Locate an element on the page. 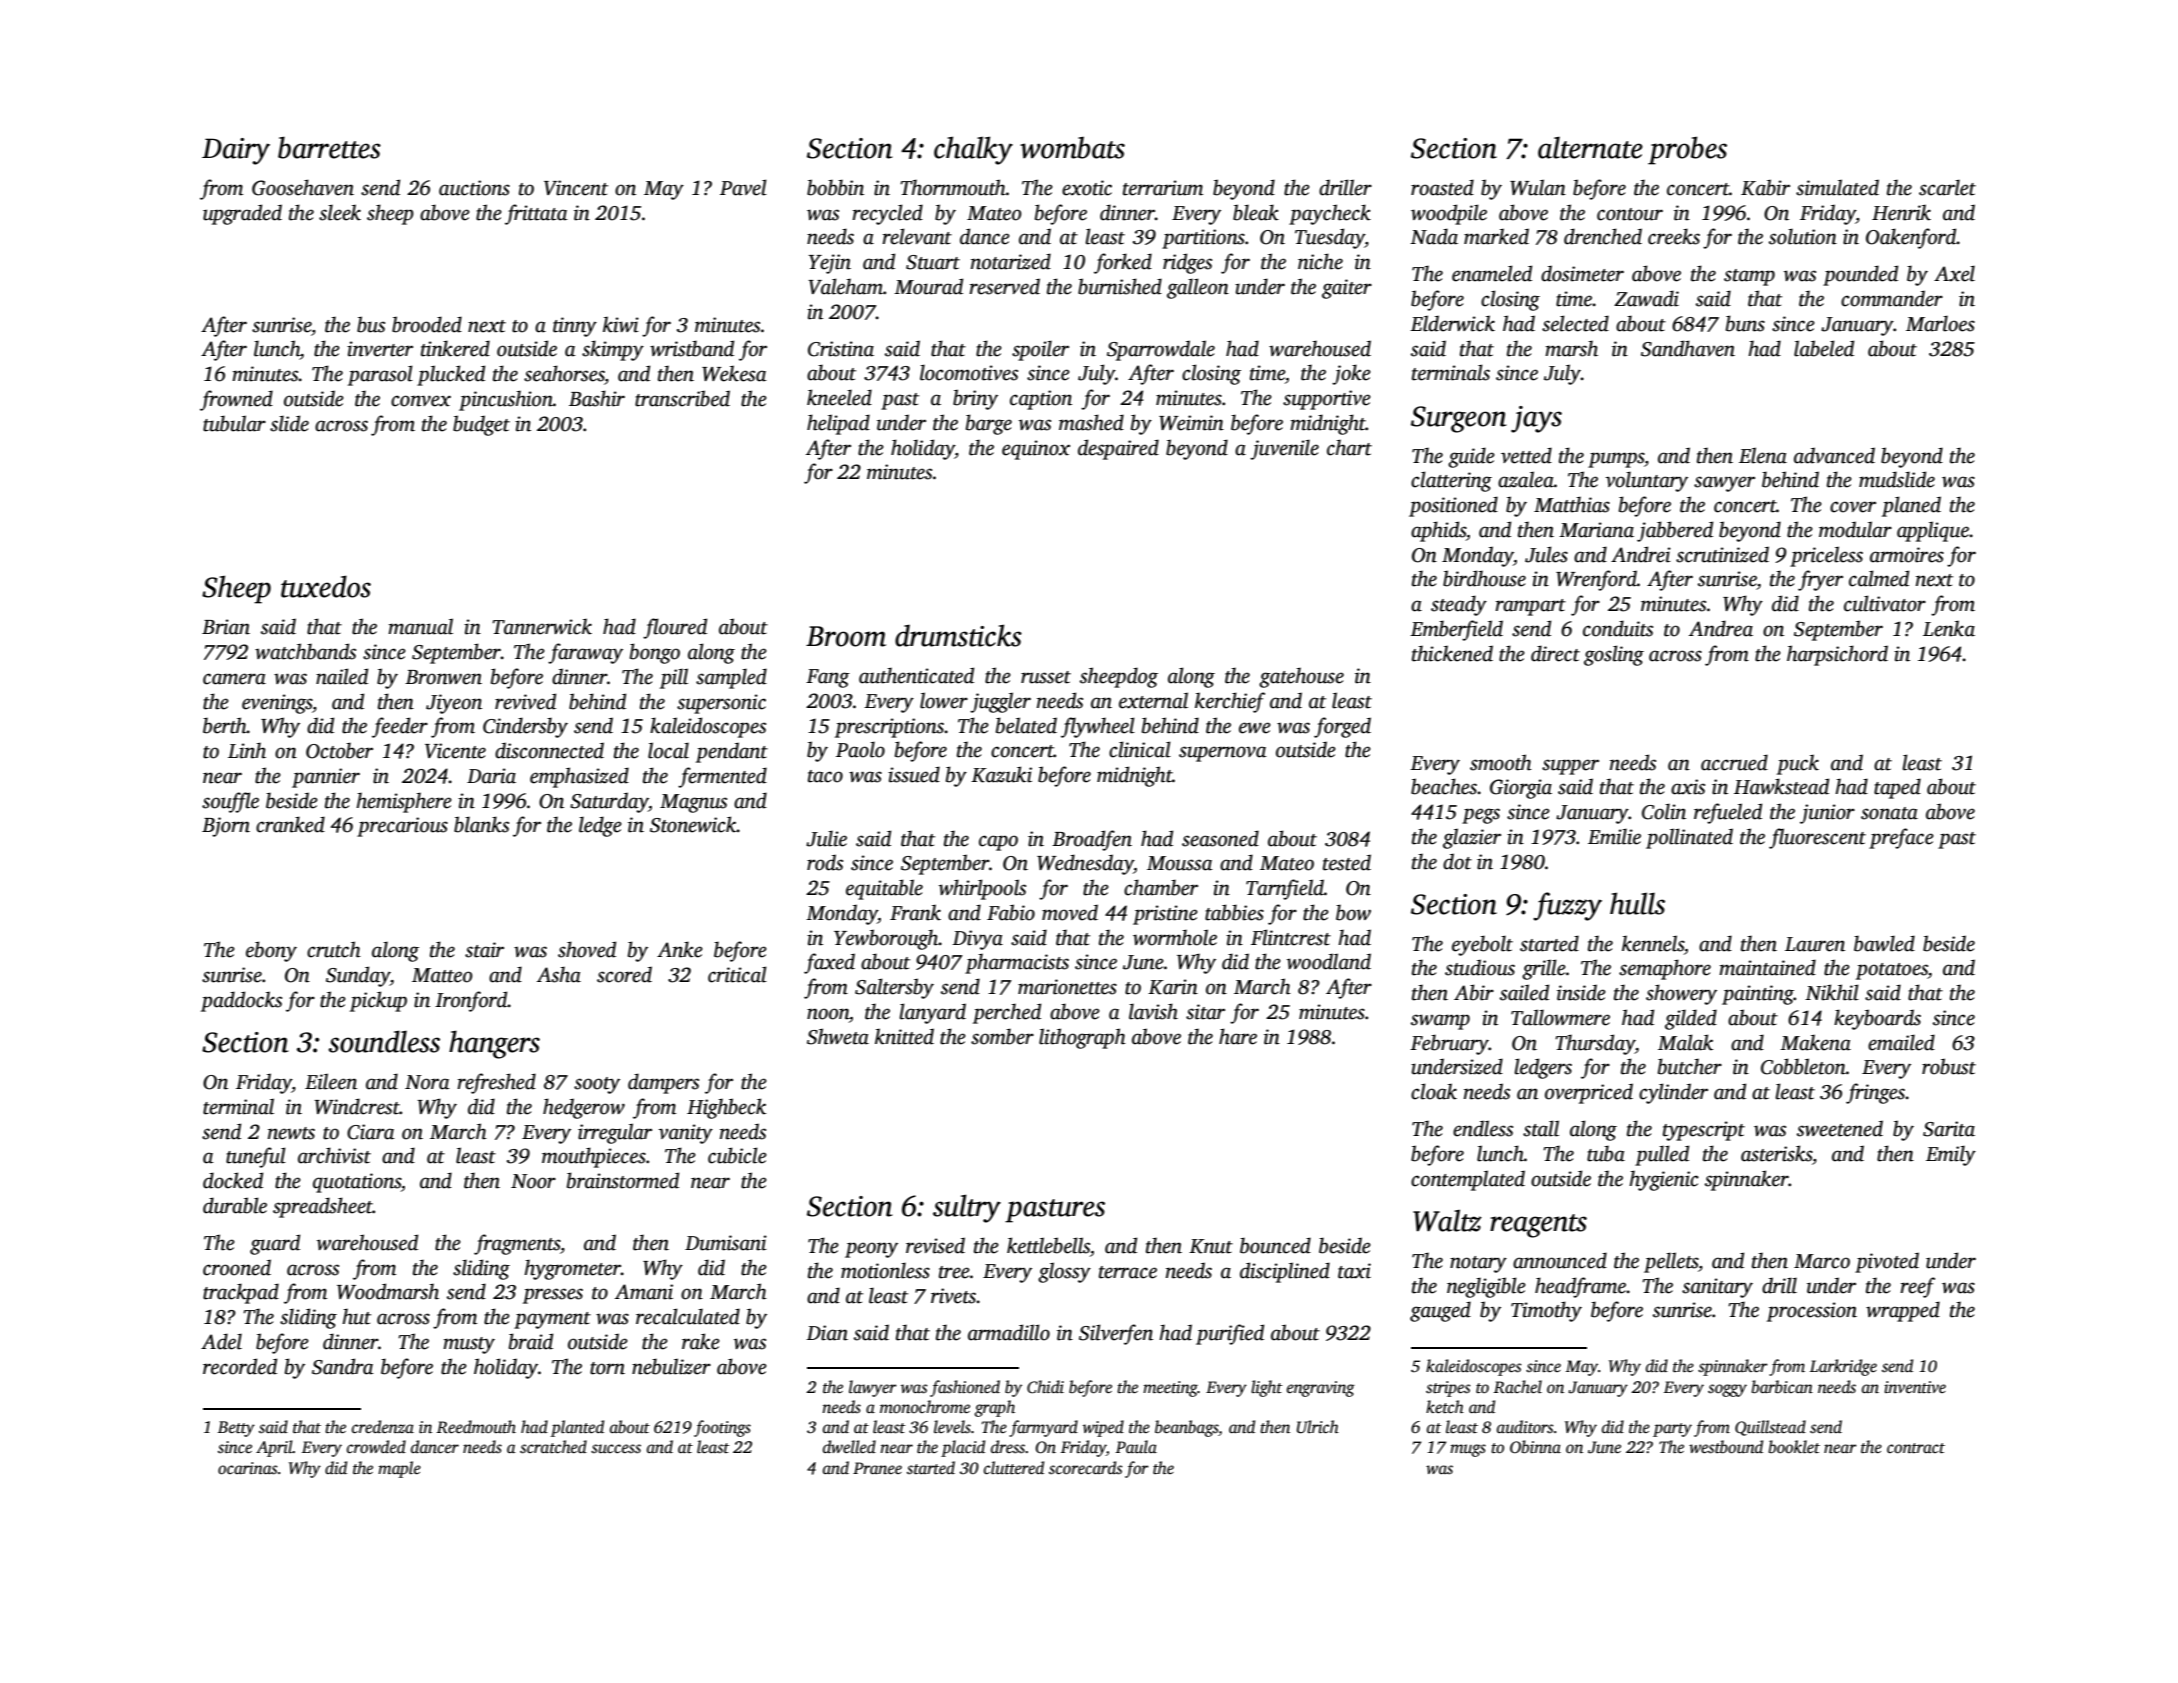  announced is located at coordinates (1560, 1260).
